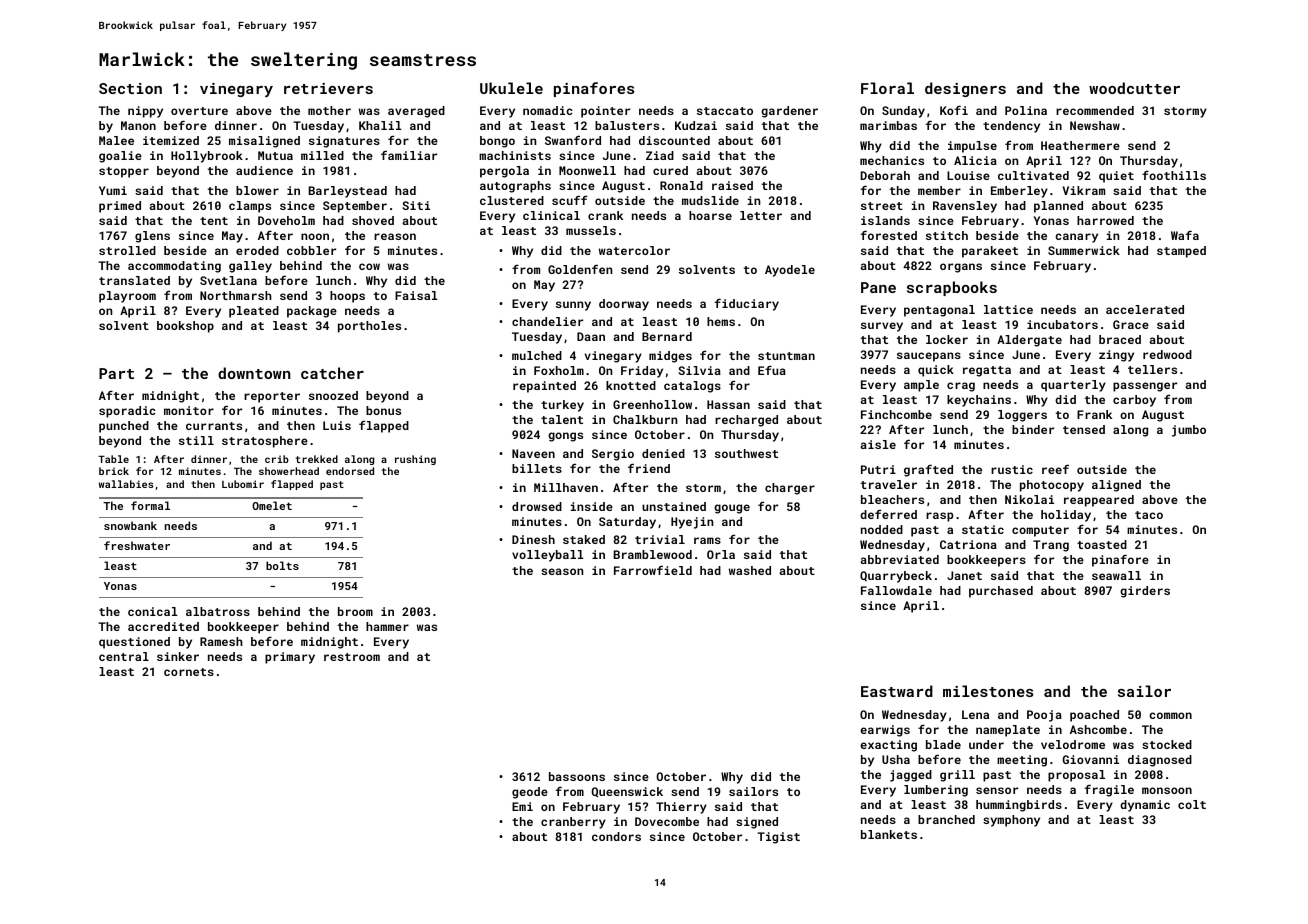 The width and height of the page is (1308, 924). Describe the element at coordinates (983, 529) in the page. I see `static` at that location.
